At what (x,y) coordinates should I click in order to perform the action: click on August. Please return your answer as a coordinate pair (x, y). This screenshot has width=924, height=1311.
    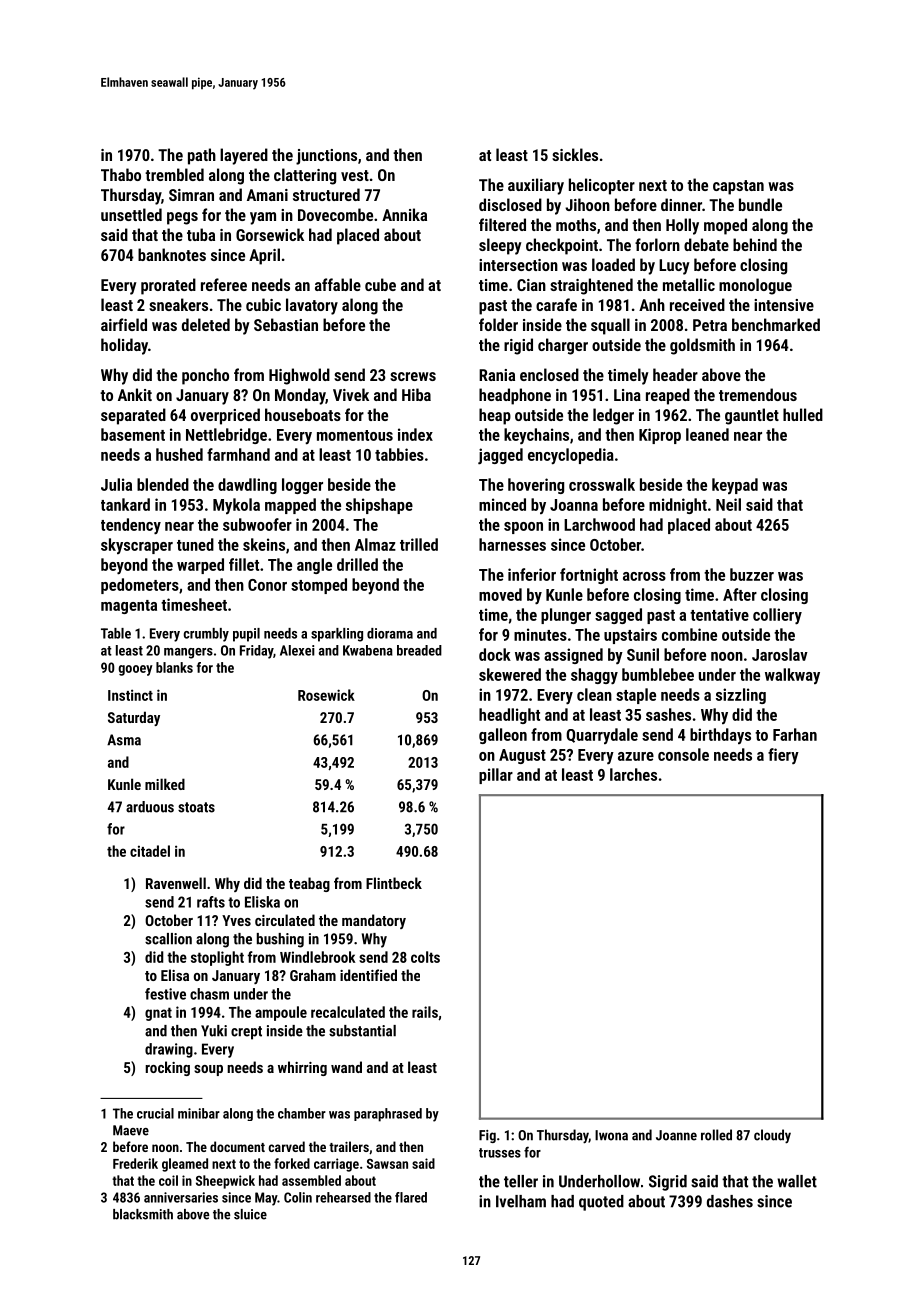
    Looking at the image, I should click on (522, 756).
